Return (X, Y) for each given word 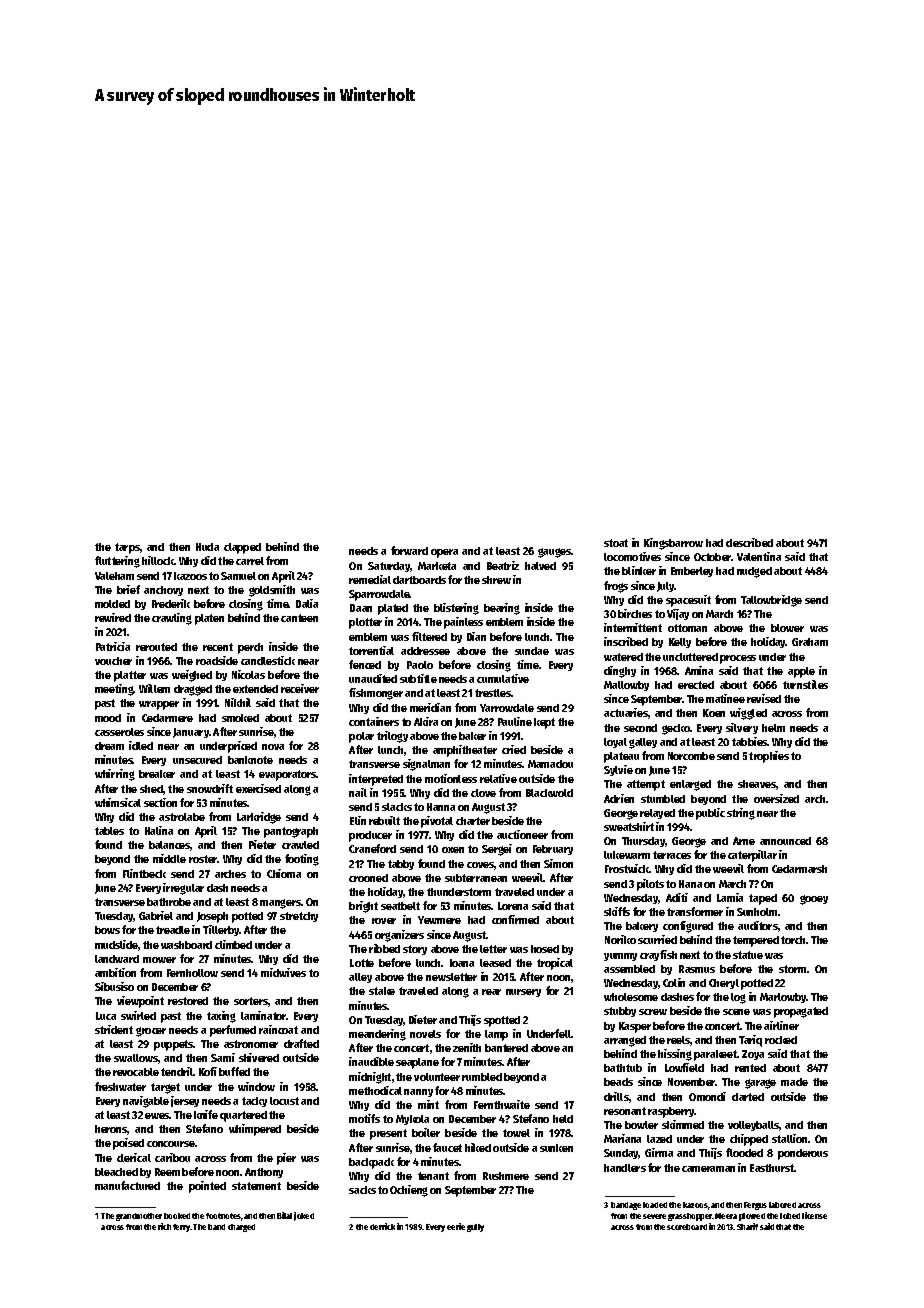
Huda (207, 547)
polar (361, 737)
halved (540, 566)
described (749, 542)
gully (475, 1228)
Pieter (262, 844)
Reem (167, 1172)
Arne (744, 841)
